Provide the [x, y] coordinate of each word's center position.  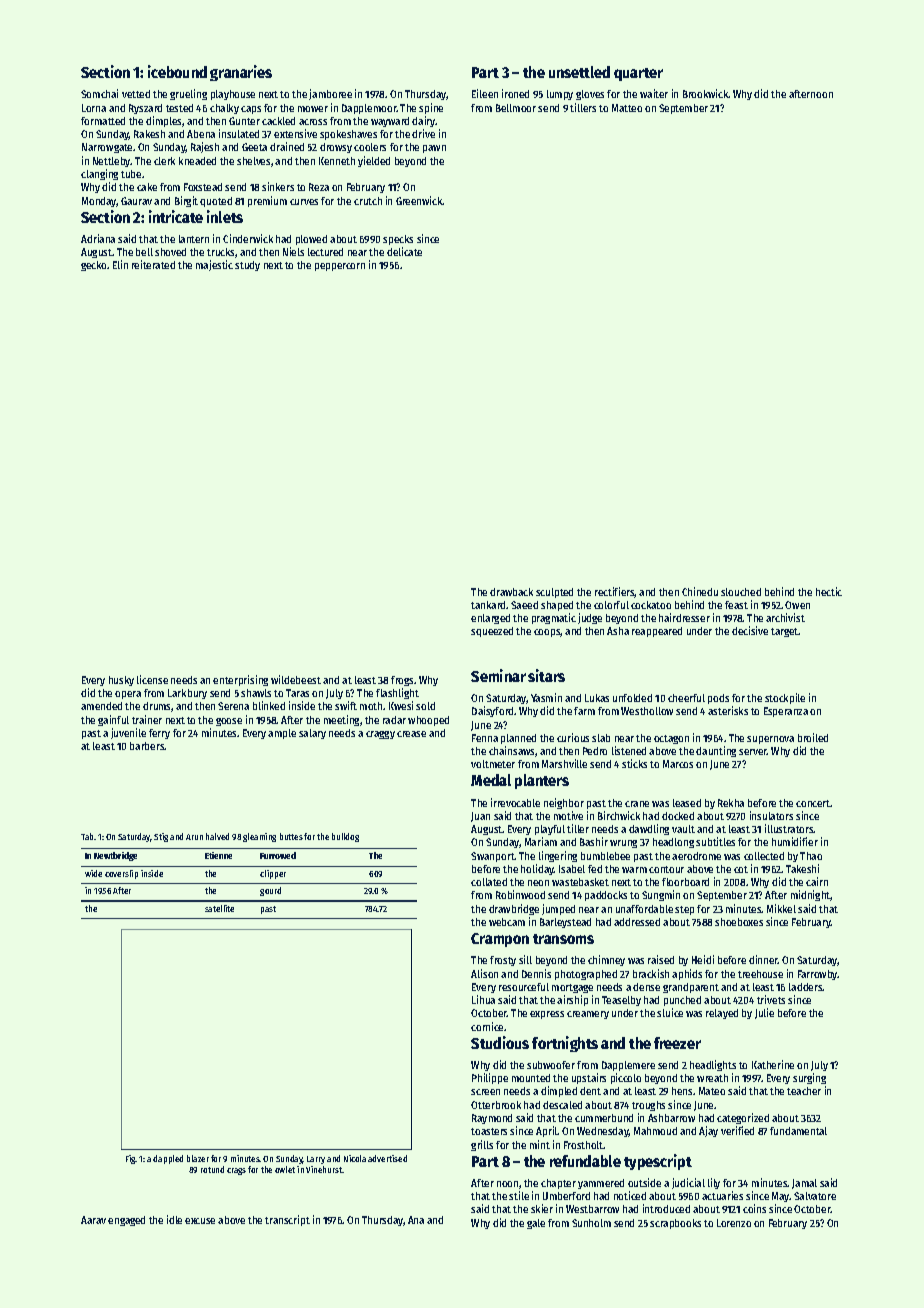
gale [536, 1224]
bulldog [345, 837]
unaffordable [644, 909]
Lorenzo [734, 1223]
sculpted [554, 593]
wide [93, 873]
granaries [241, 73]
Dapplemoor [369, 109]
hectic [829, 591]
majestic [214, 265]
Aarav [93, 1220]
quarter [638, 74]
